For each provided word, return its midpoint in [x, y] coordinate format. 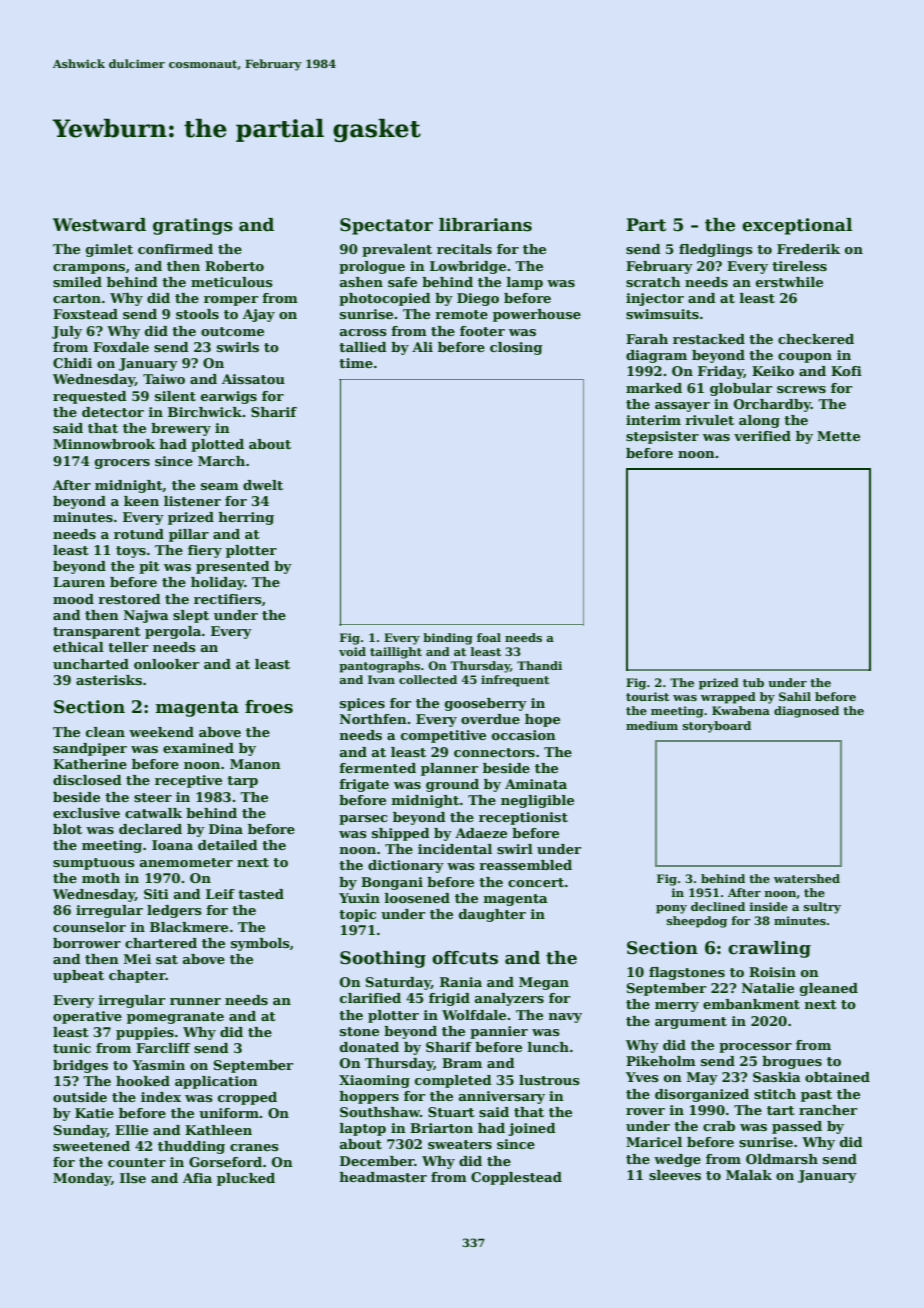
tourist [647, 696]
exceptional [797, 226]
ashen [361, 282]
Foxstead [85, 314]
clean [105, 732]
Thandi [539, 665]
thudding [191, 1147]
